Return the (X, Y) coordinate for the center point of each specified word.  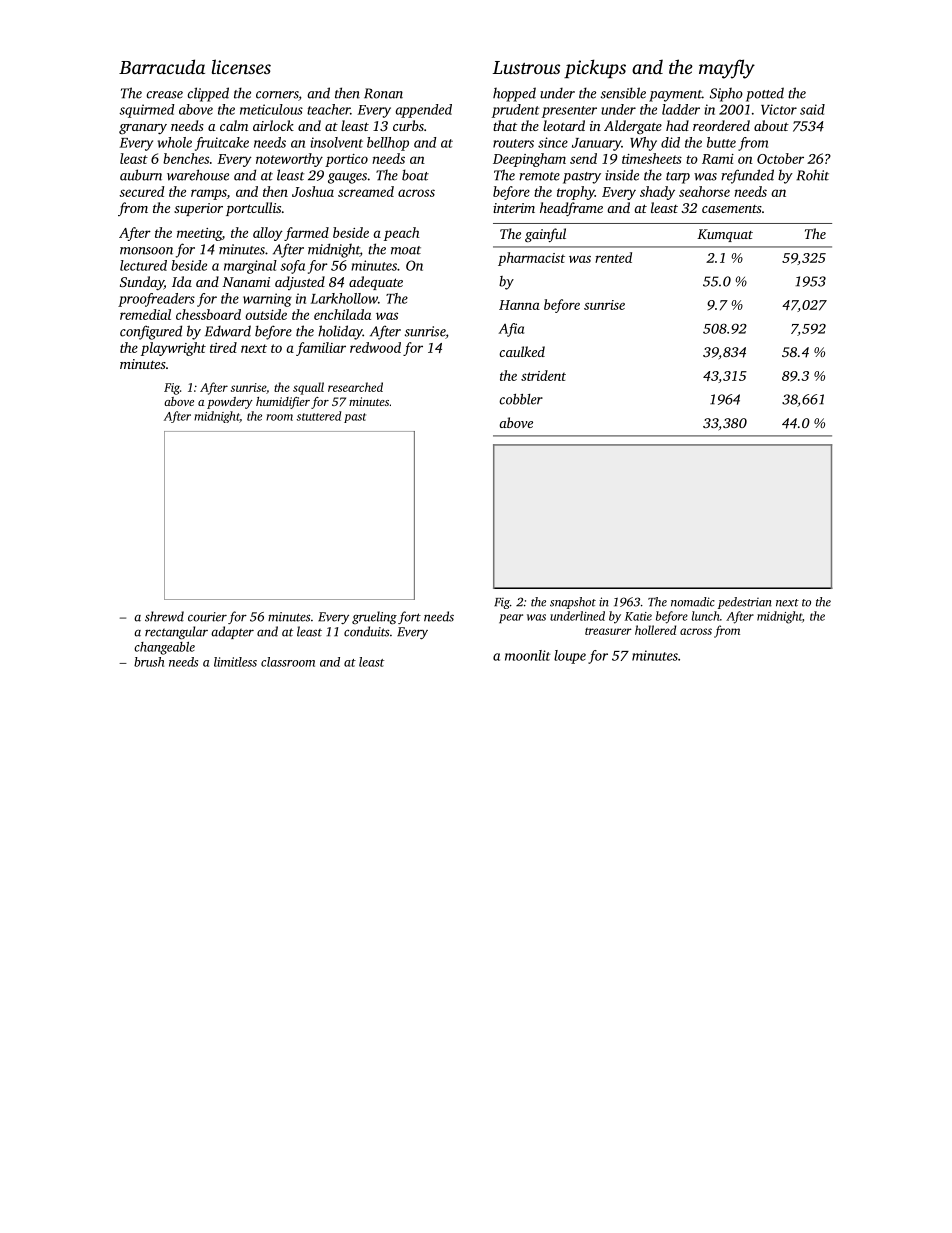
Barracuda (162, 66)
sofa (292, 267)
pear (511, 618)
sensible (623, 93)
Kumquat (725, 235)
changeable (164, 648)
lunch (706, 616)
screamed (366, 191)
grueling (374, 617)
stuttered (318, 416)
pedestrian (745, 603)
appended (424, 111)
